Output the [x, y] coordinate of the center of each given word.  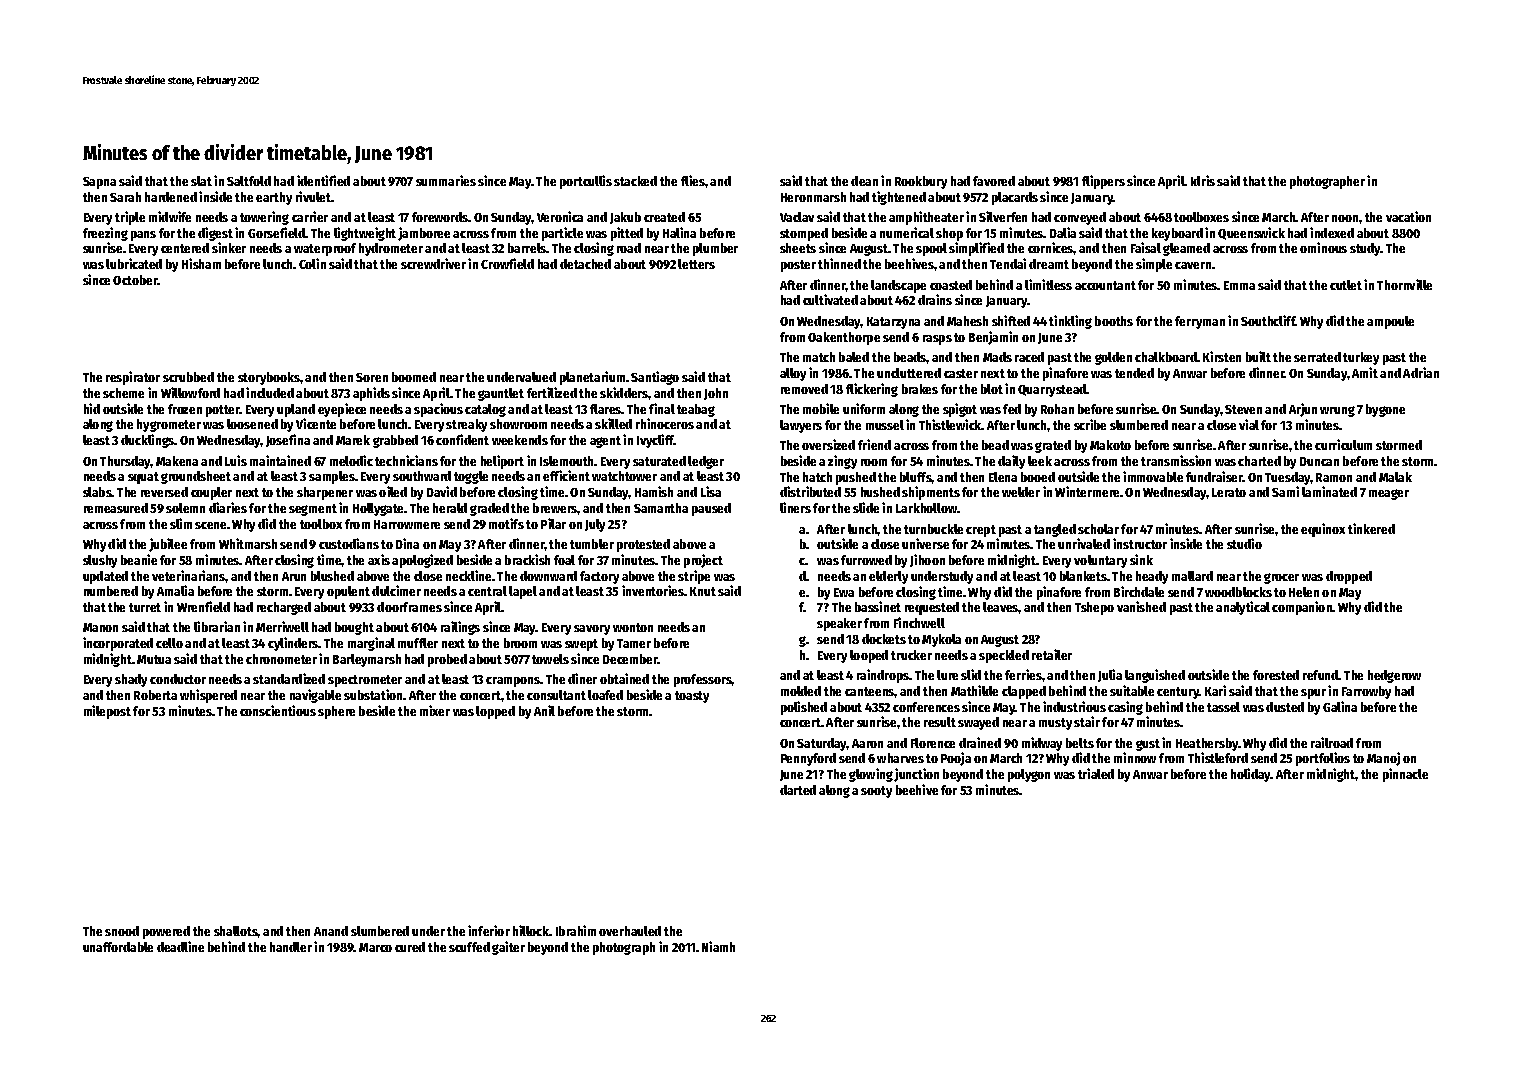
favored [994, 181]
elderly [888, 577]
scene [210, 525]
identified [323, 180]
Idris [1203, 180]
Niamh [718, 946]
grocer [1281, 578]
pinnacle [1405, 775]
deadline [180, 946]
